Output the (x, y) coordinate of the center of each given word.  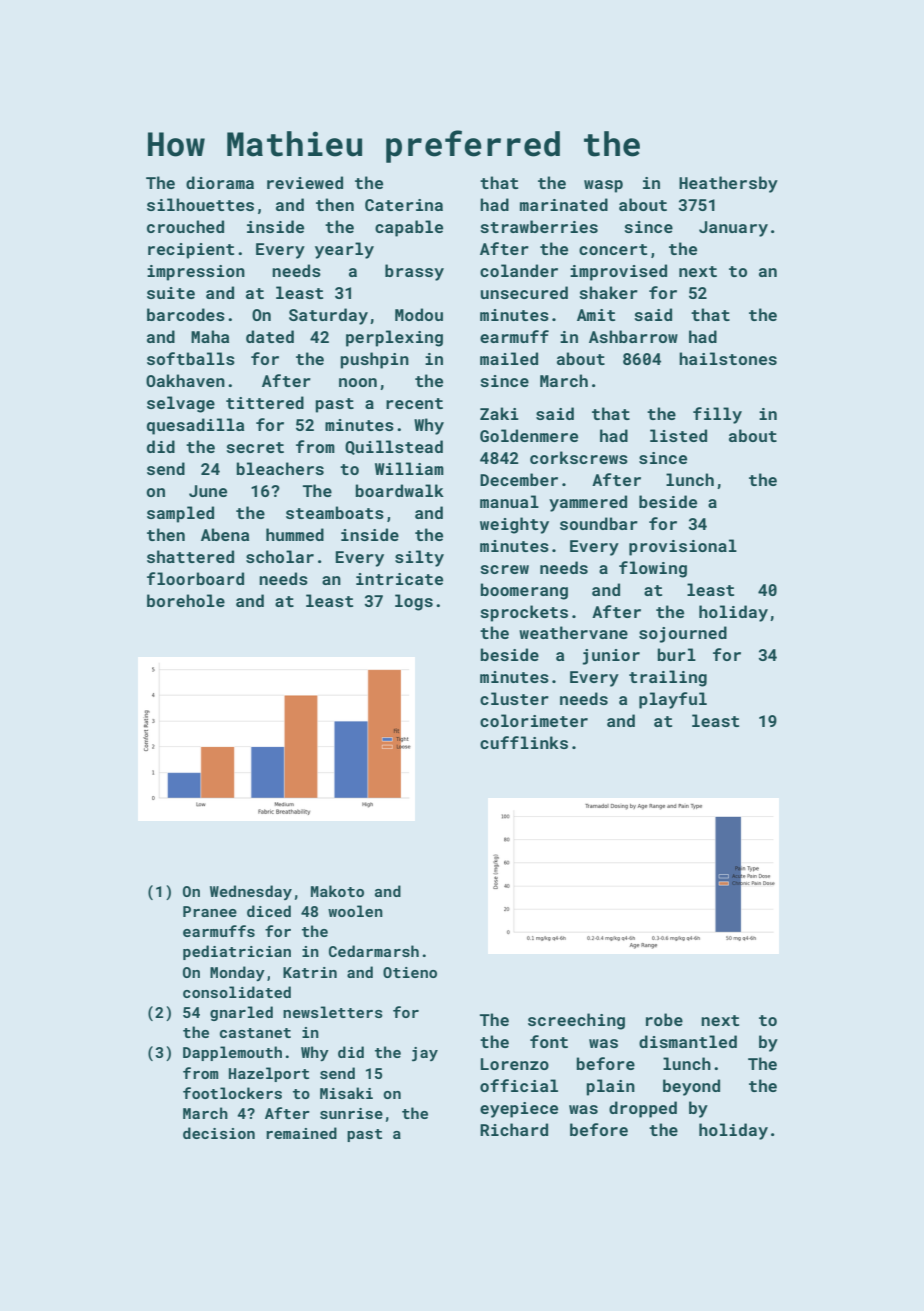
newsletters (333, 1012)
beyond (691, 1087)
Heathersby (728, 184)
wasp (603, 186)
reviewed (305, 182)
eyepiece (519, 1110)
